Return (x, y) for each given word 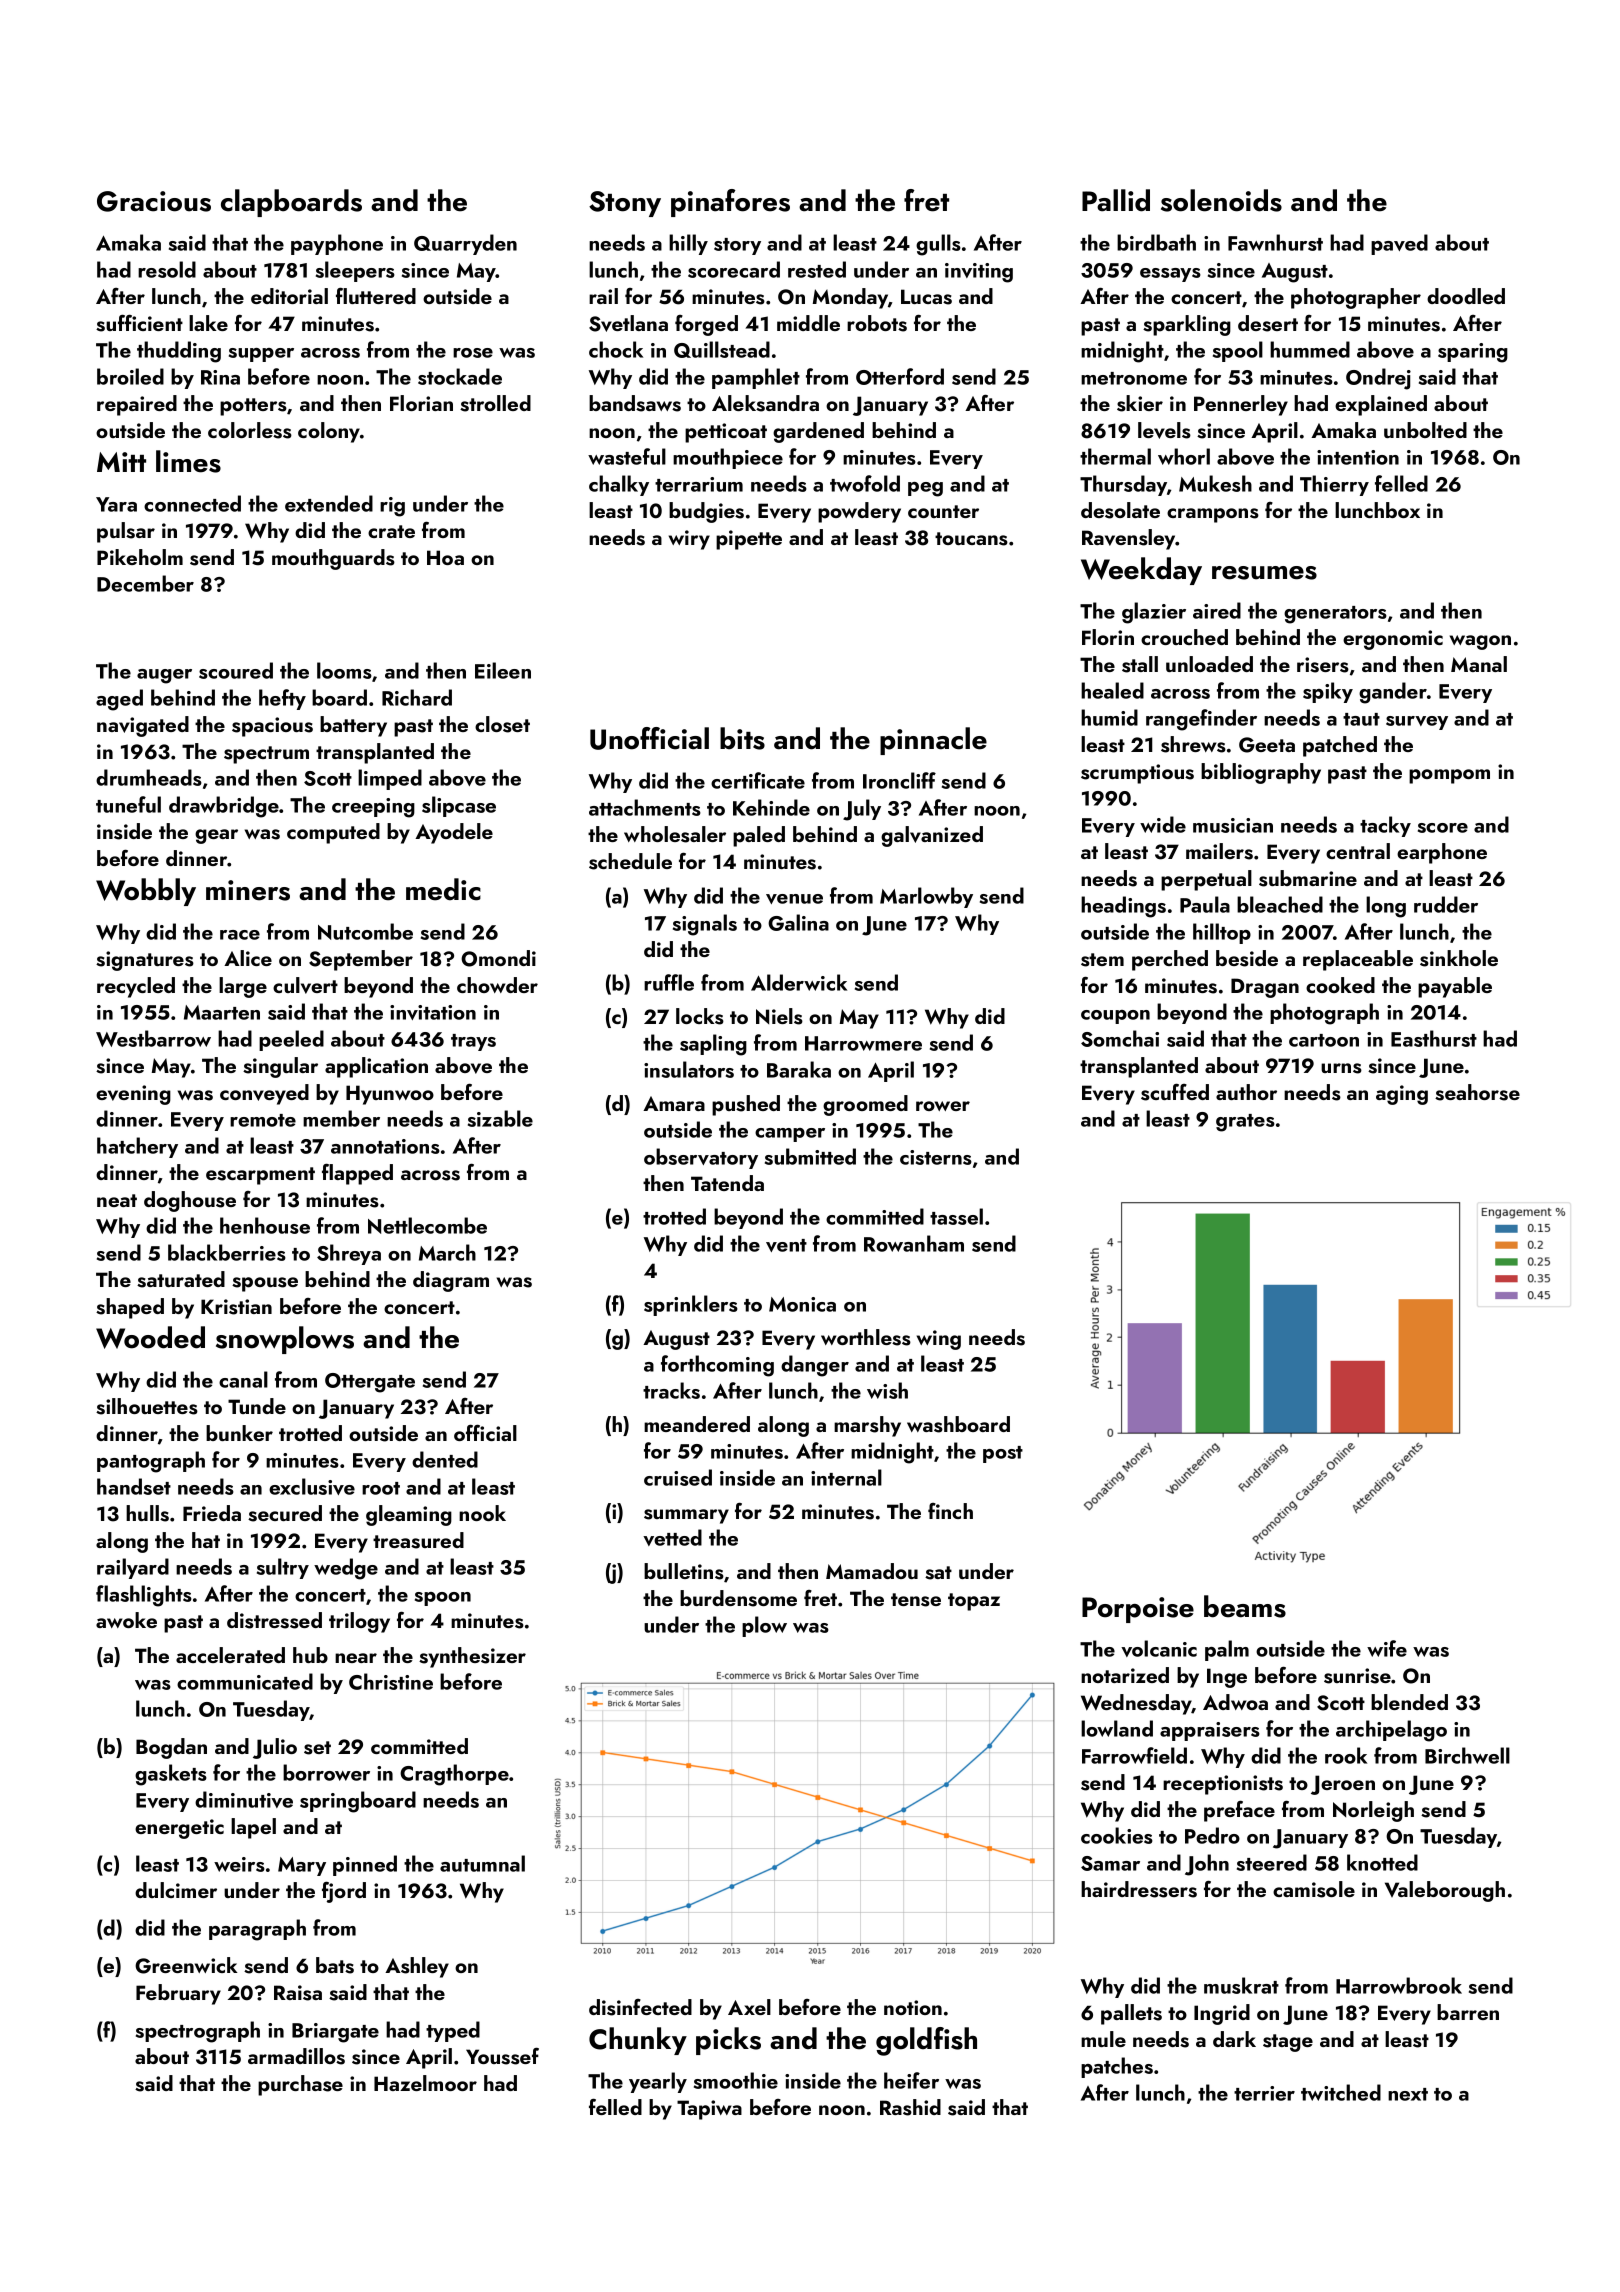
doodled (1466, 296)
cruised (678, 1477)
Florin (1108, 637)
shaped (130, 1308)
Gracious (154, 201)
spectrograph (198, 2032)
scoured (236, 670)
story (737, 246)
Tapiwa (709, 2110)
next (1408, 2094)
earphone (1442, 853)
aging (1402, 1095)
